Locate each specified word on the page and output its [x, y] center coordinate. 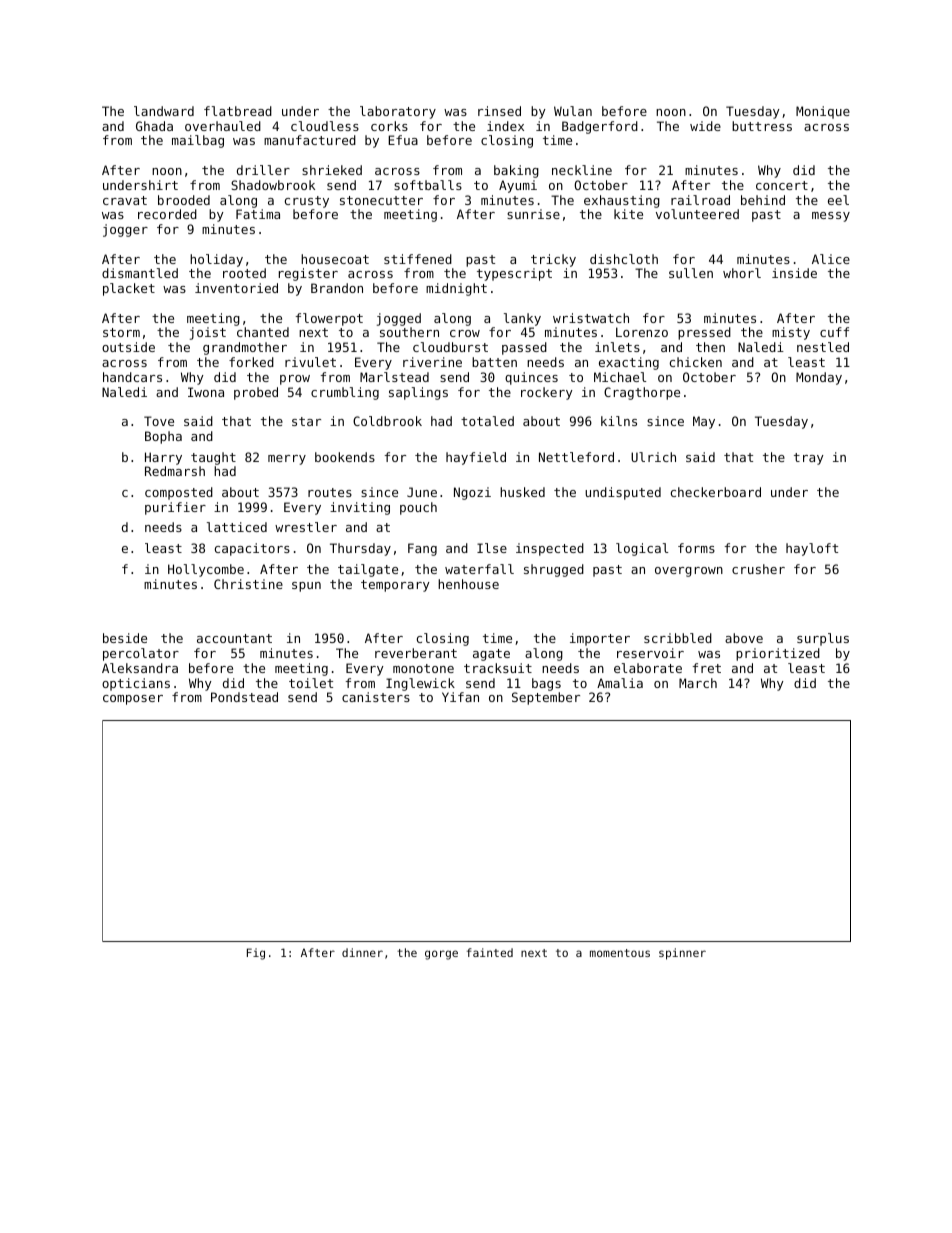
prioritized [778, 654]
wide [705, 126]
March [698, 683]
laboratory [398, 112]
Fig [256, 954]
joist [208, 333]
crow [465, 333]
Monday [819, 378]
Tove [159, 421]
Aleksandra [140, 668]
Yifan [460, 697]
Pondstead [244, 697]
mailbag [198, 141]
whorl [742, 273]
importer [600, 639]
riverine [432, 362]
